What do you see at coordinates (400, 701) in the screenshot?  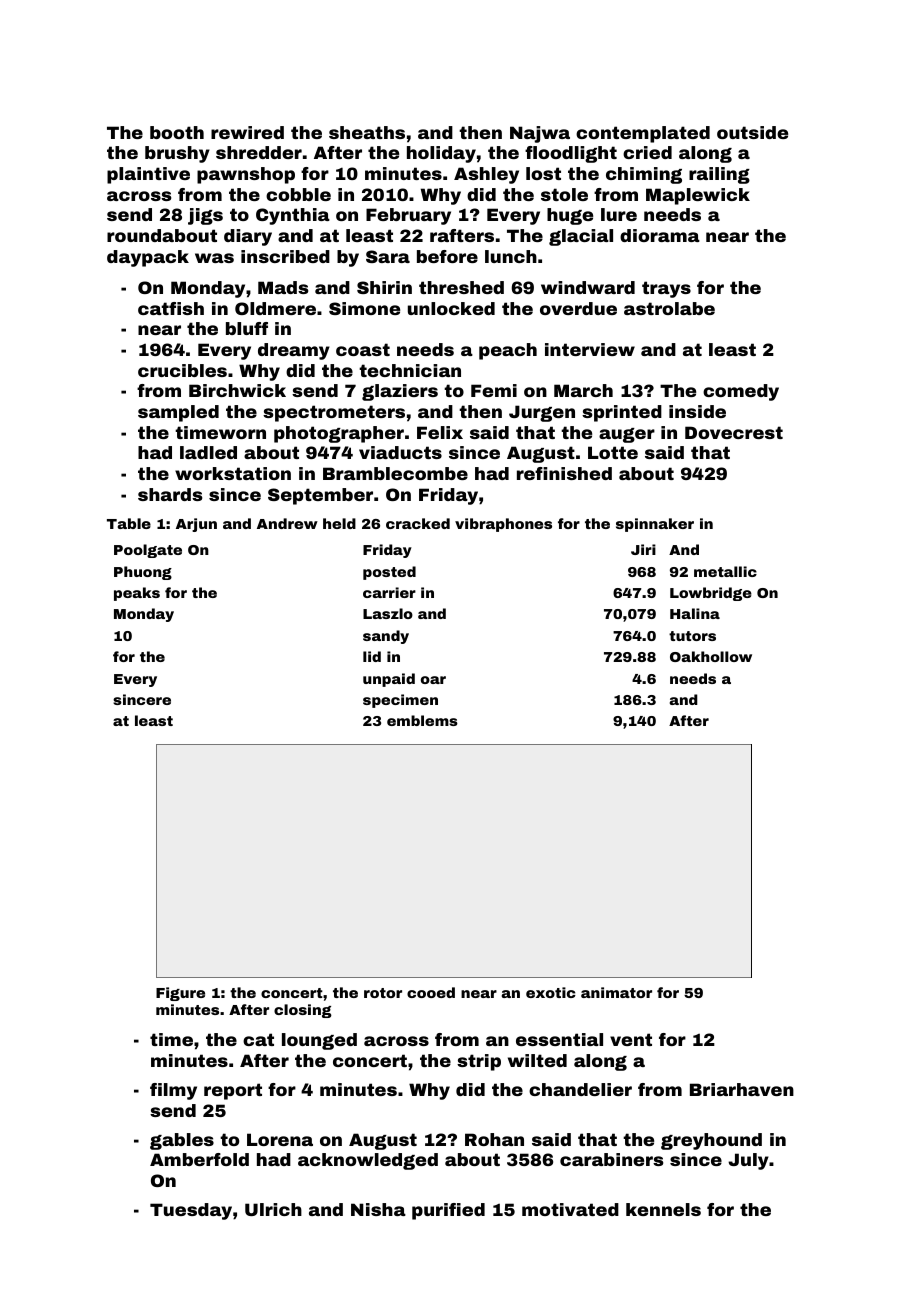 I see `specimen` at bounding box center [400, 701].
